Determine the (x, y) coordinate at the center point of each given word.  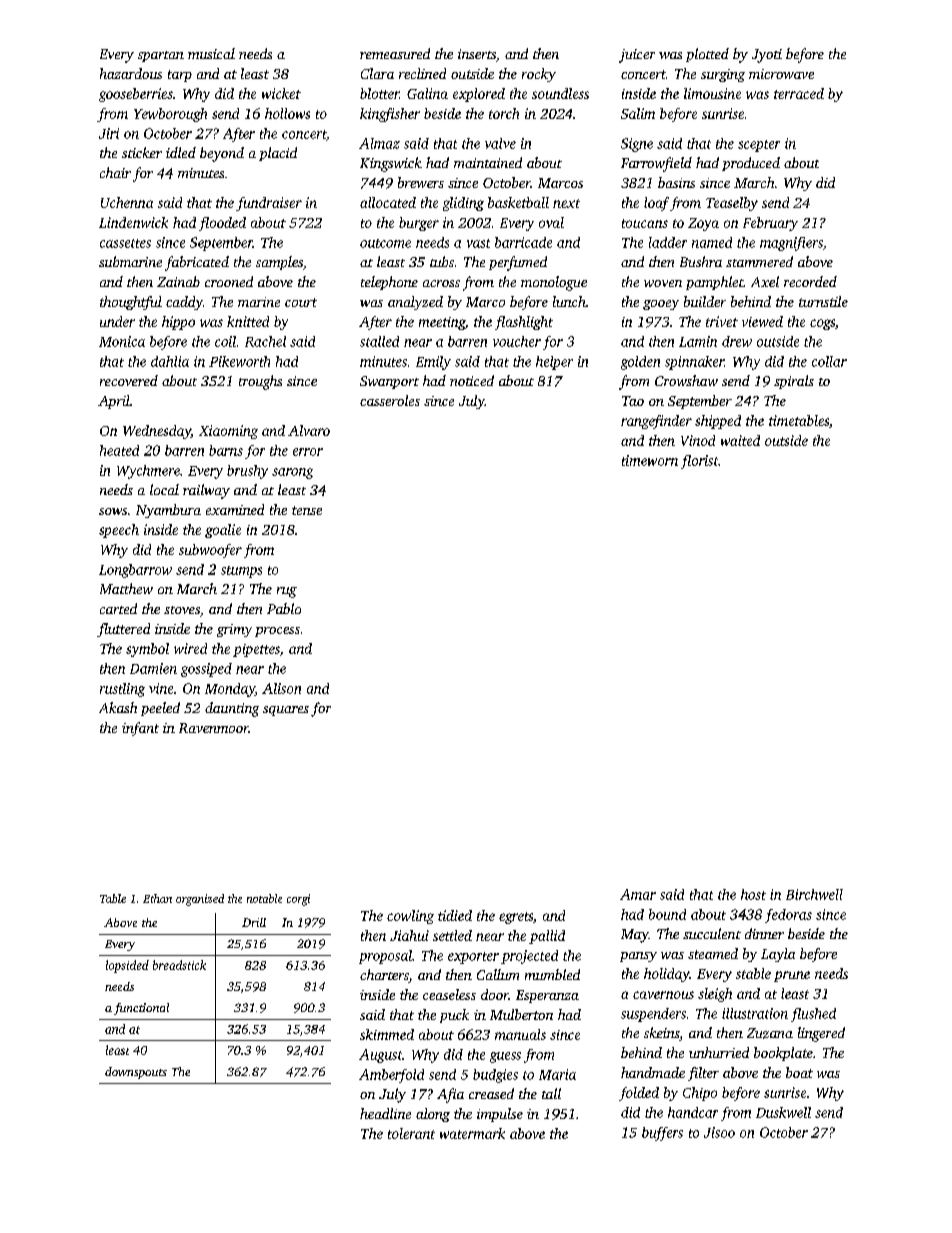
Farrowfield (656, 164)
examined (235, 509)
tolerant (411, 1133)
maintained (488, 162)
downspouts (136, 1073)
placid (278, 154)
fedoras (788, 916)
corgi (298, 900)
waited (740, 440)
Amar (638, 894)
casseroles (390, 400)
